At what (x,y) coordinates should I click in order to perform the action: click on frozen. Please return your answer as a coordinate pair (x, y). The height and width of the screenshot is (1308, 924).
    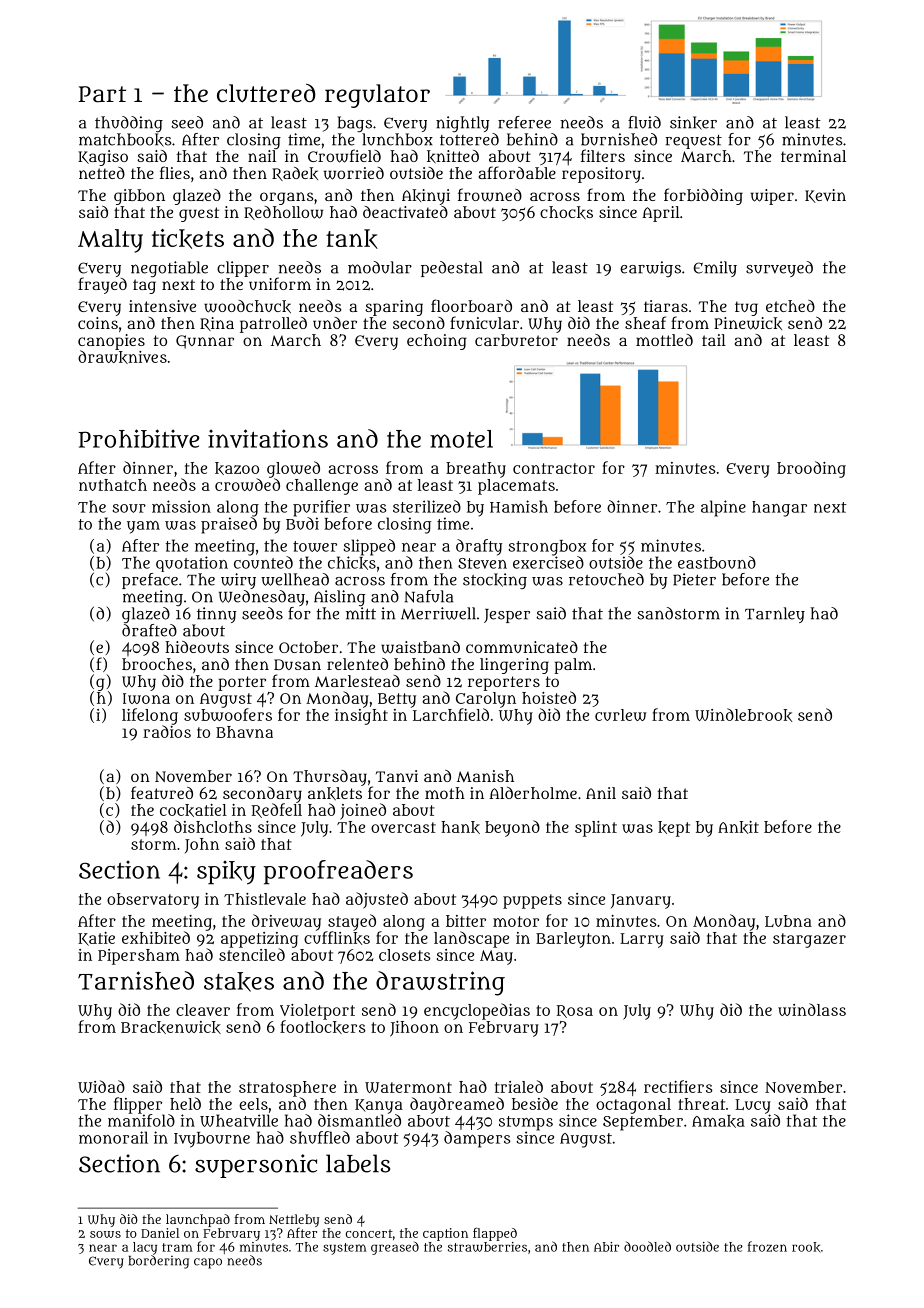
    Looking at the image, I should click on (767, 1246).
